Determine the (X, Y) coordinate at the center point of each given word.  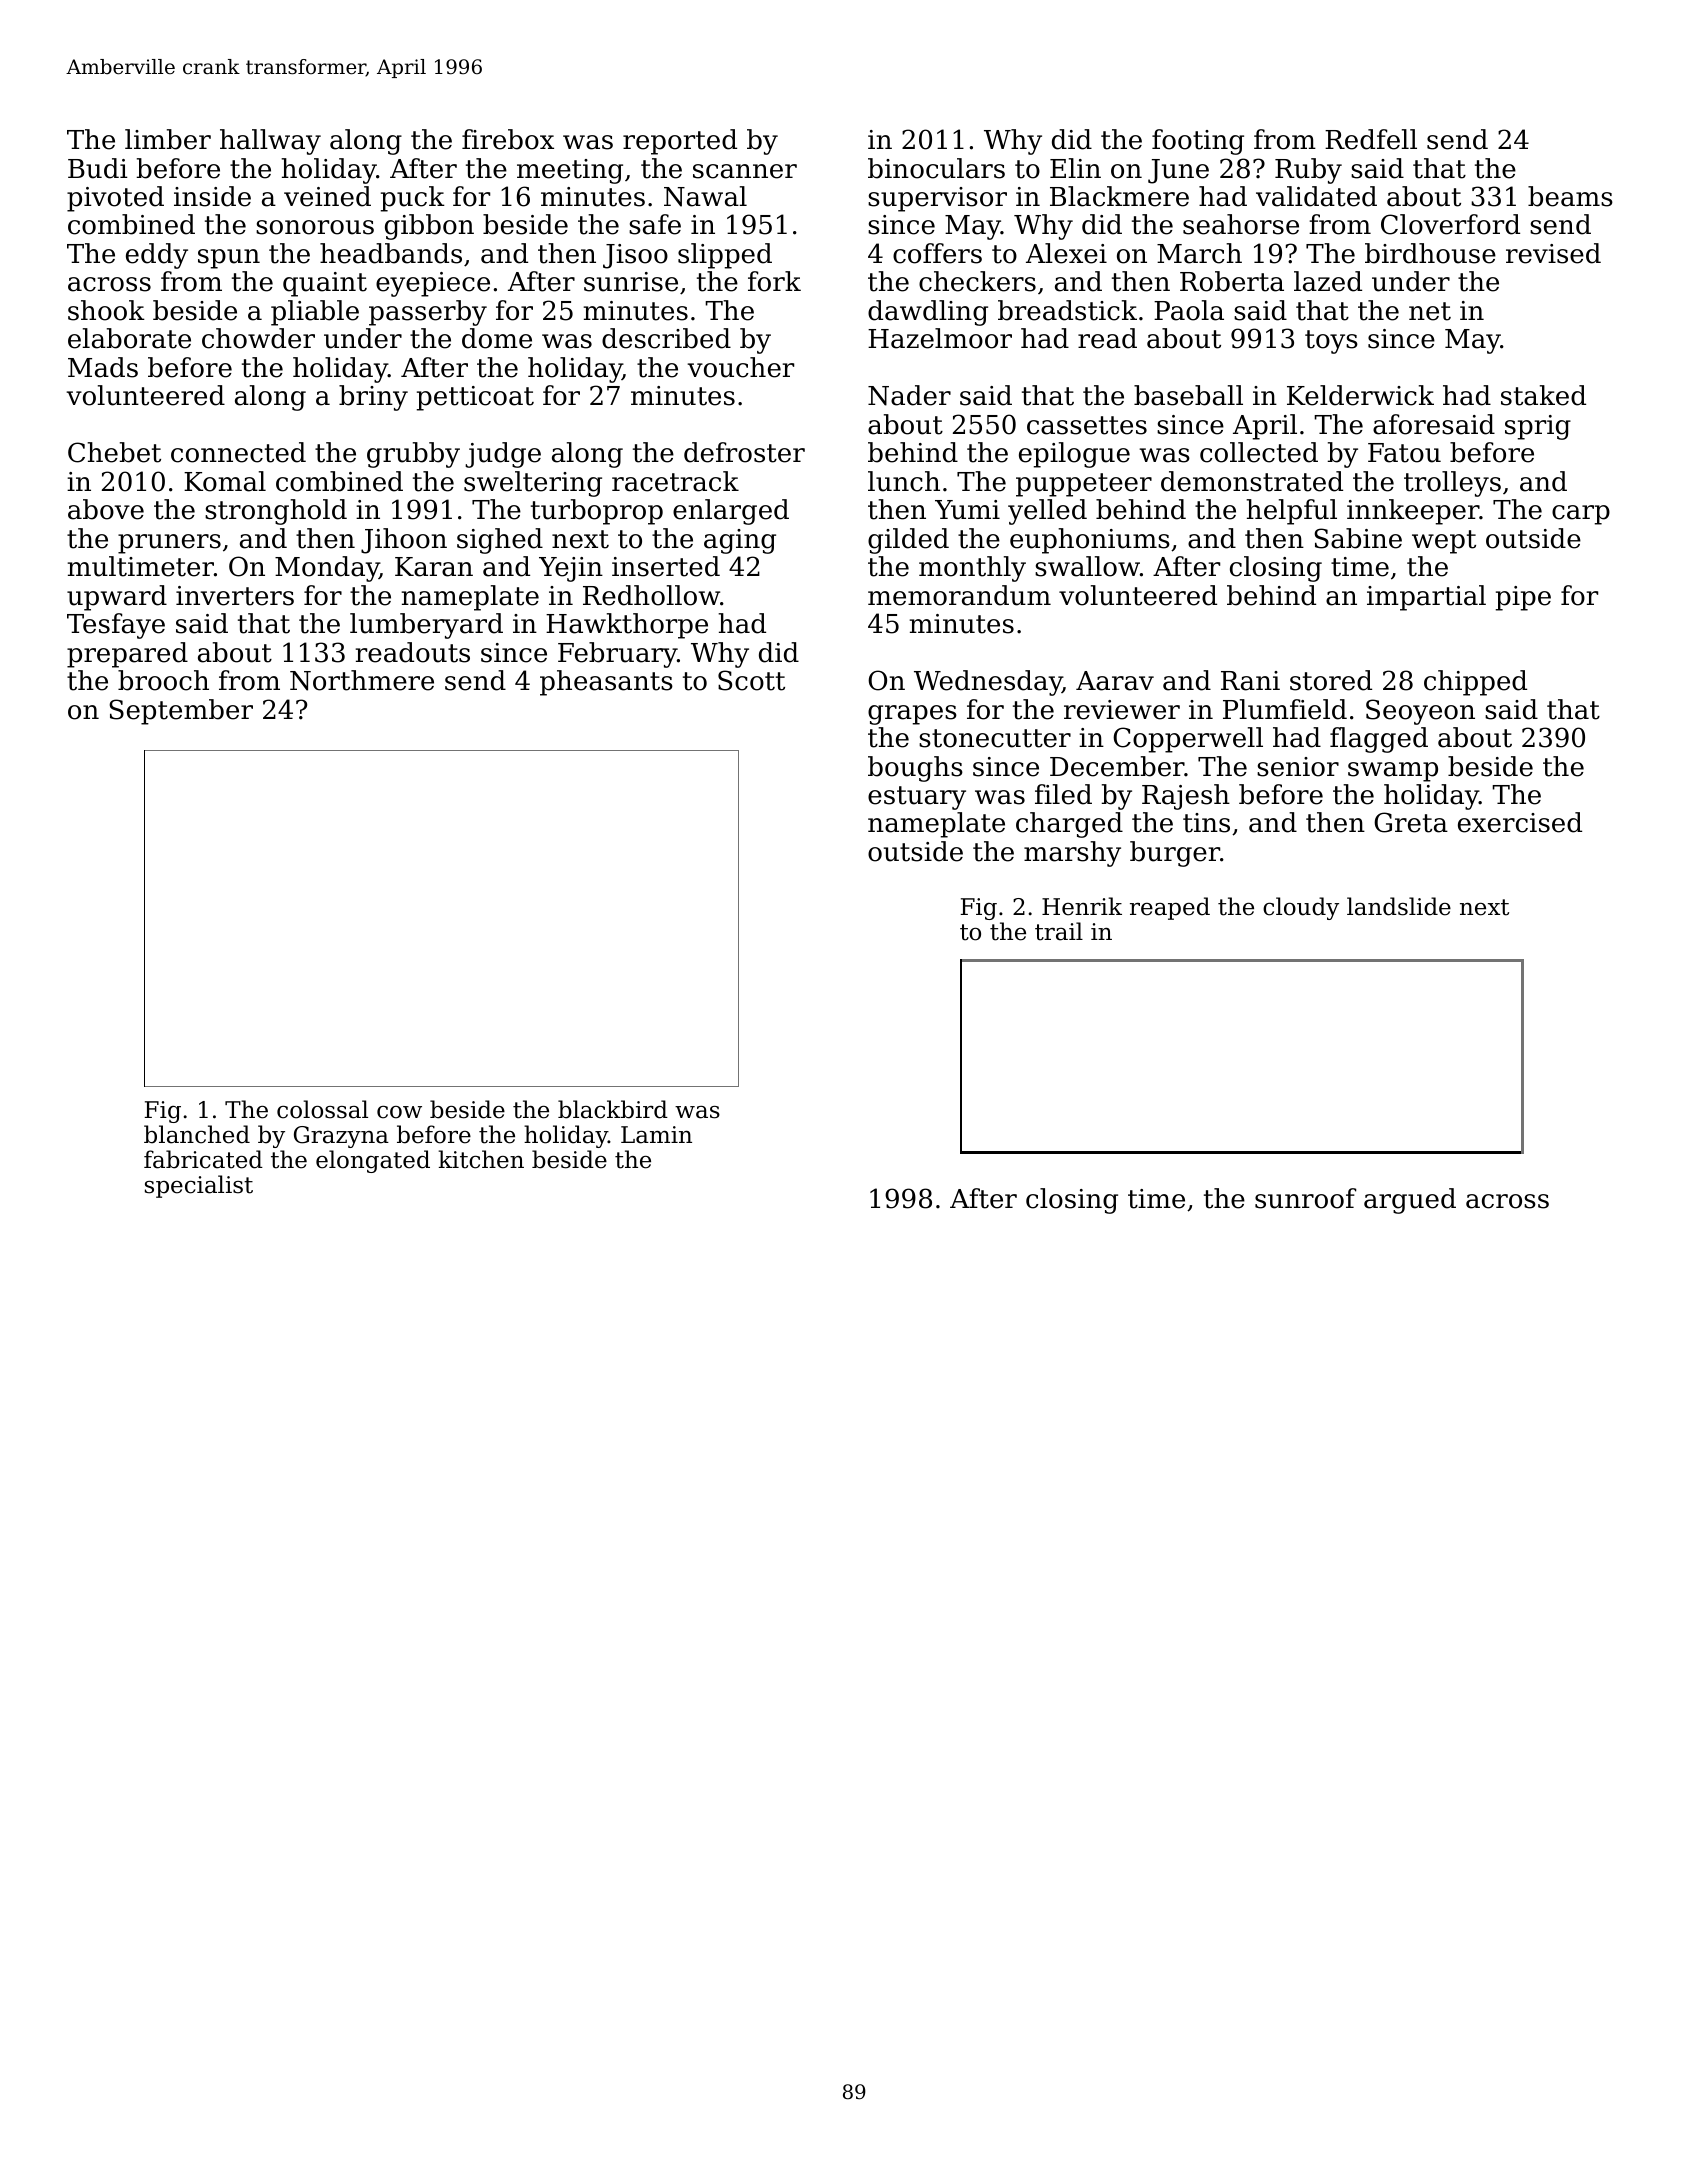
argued (1410, 1201)
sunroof (1305, 1198)
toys (1331, 342)
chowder (258, 338)
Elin (1075, 168)
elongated (373, 1161)
